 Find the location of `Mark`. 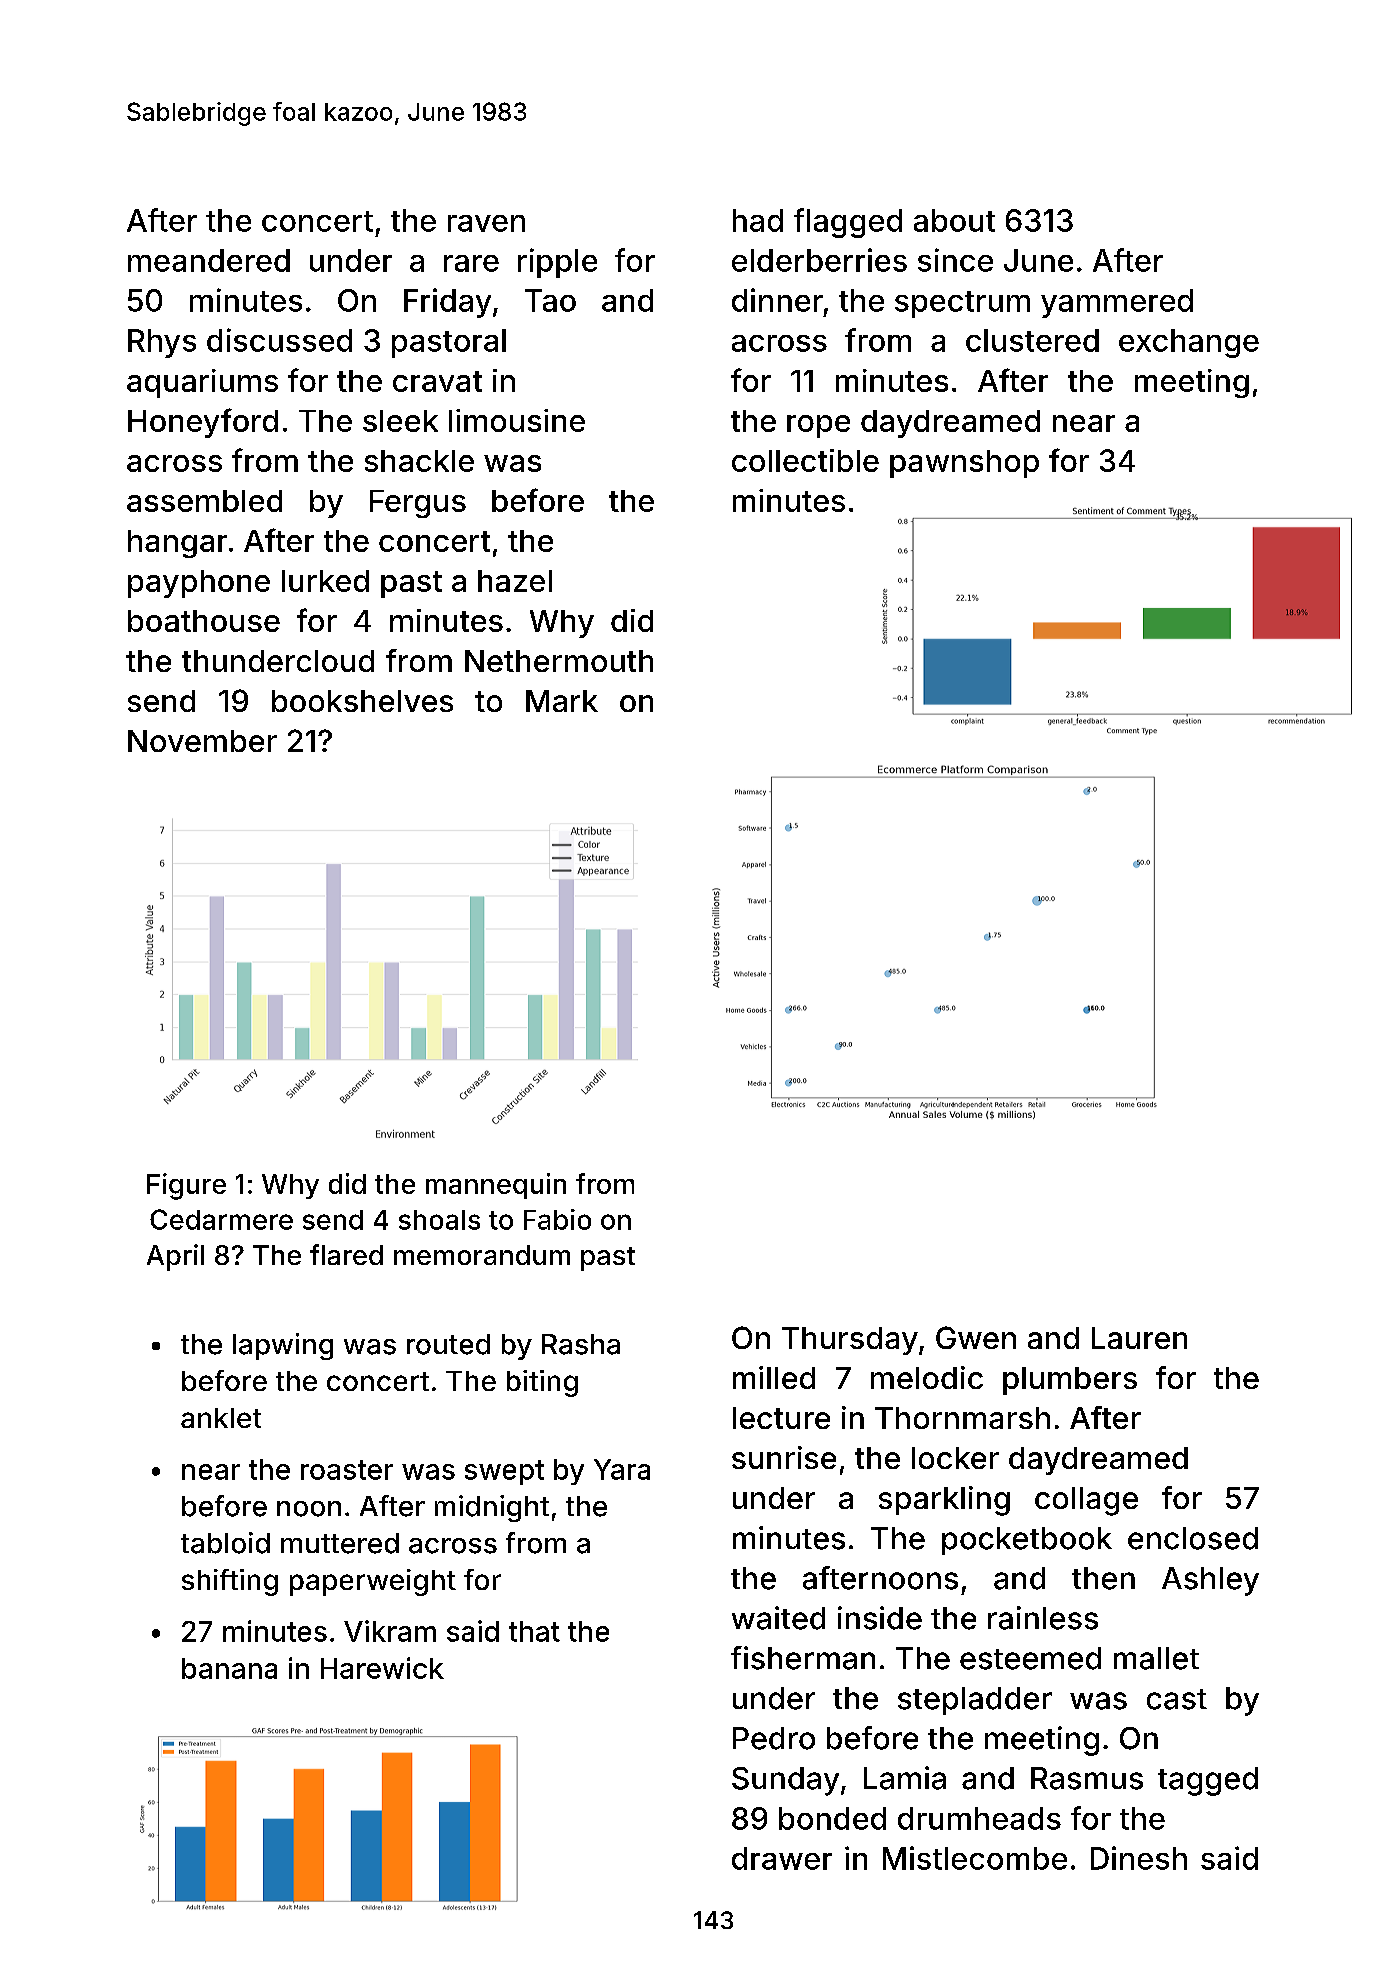

Mark is located at coordinates (562, 701).
